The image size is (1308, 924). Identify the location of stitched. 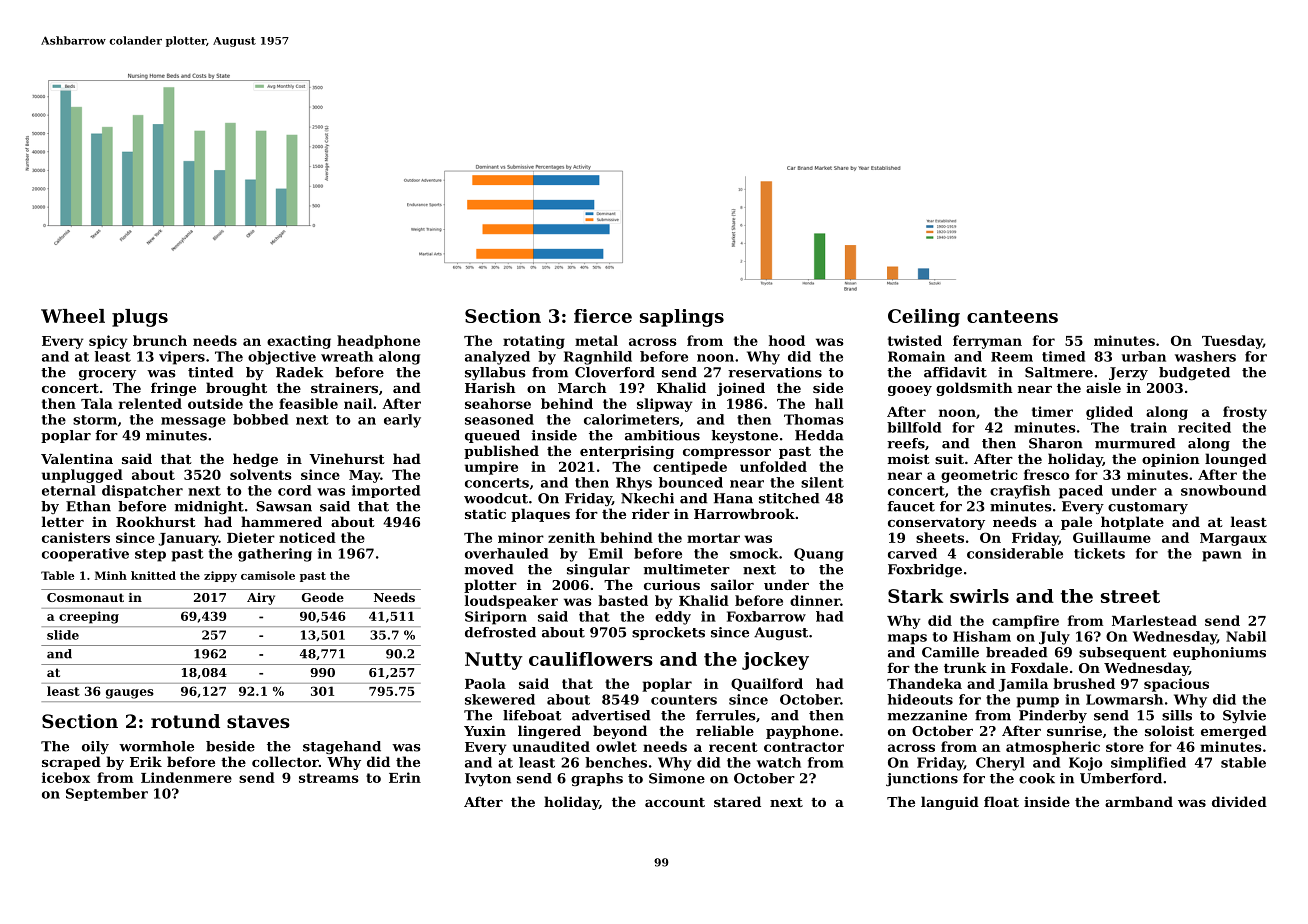
(789, 498).
